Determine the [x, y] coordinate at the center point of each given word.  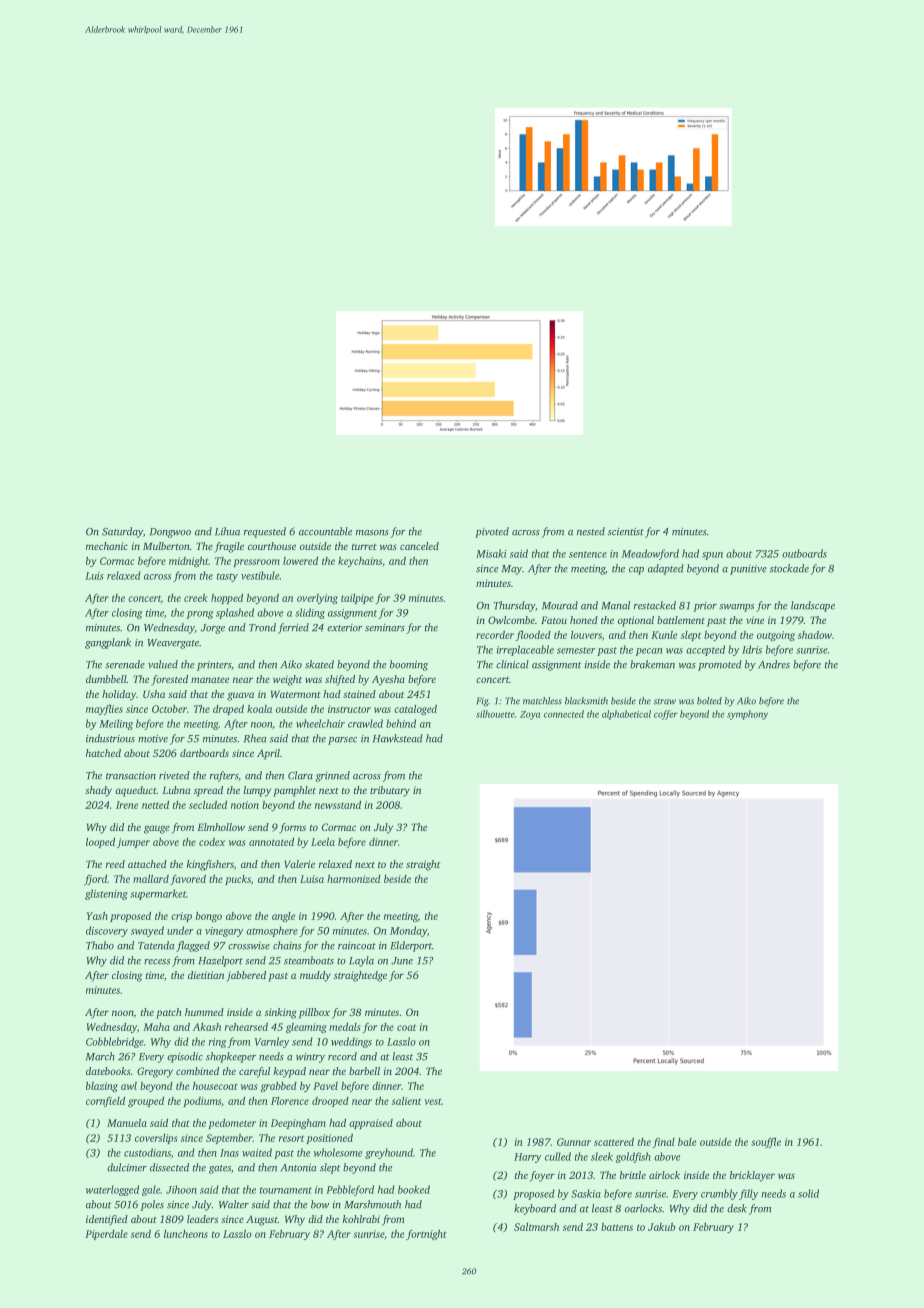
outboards [804, 553]
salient [406, 1101]
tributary [390, 791]
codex [212, 842]
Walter [234, 1204]
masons [372, 533]
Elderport [411, 946]
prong [200, 615]
